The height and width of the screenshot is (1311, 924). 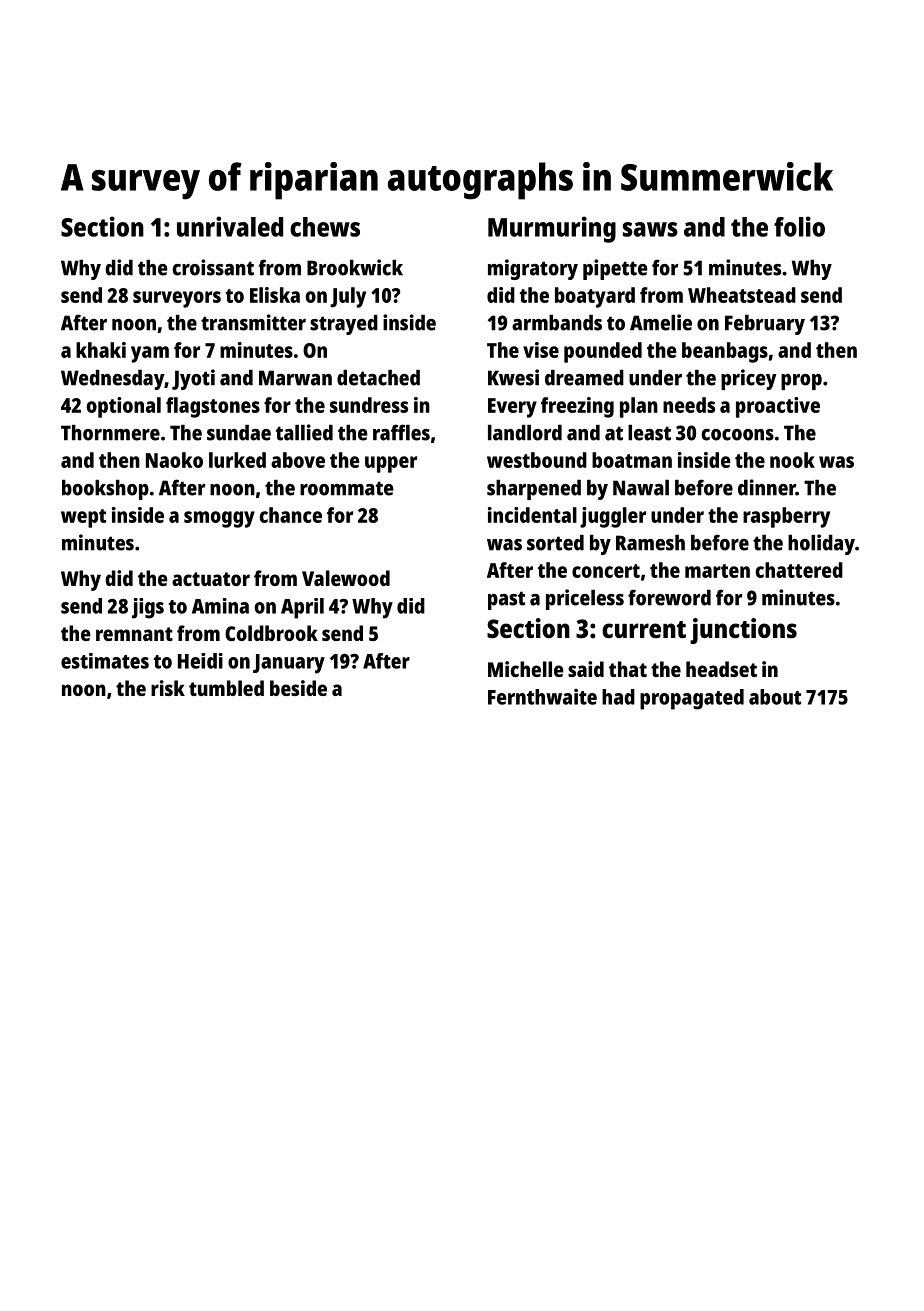 What do you see at coordinates (355, 267) in the screenshot?
I see `Brookwick` at bounding box center [355, 267].
